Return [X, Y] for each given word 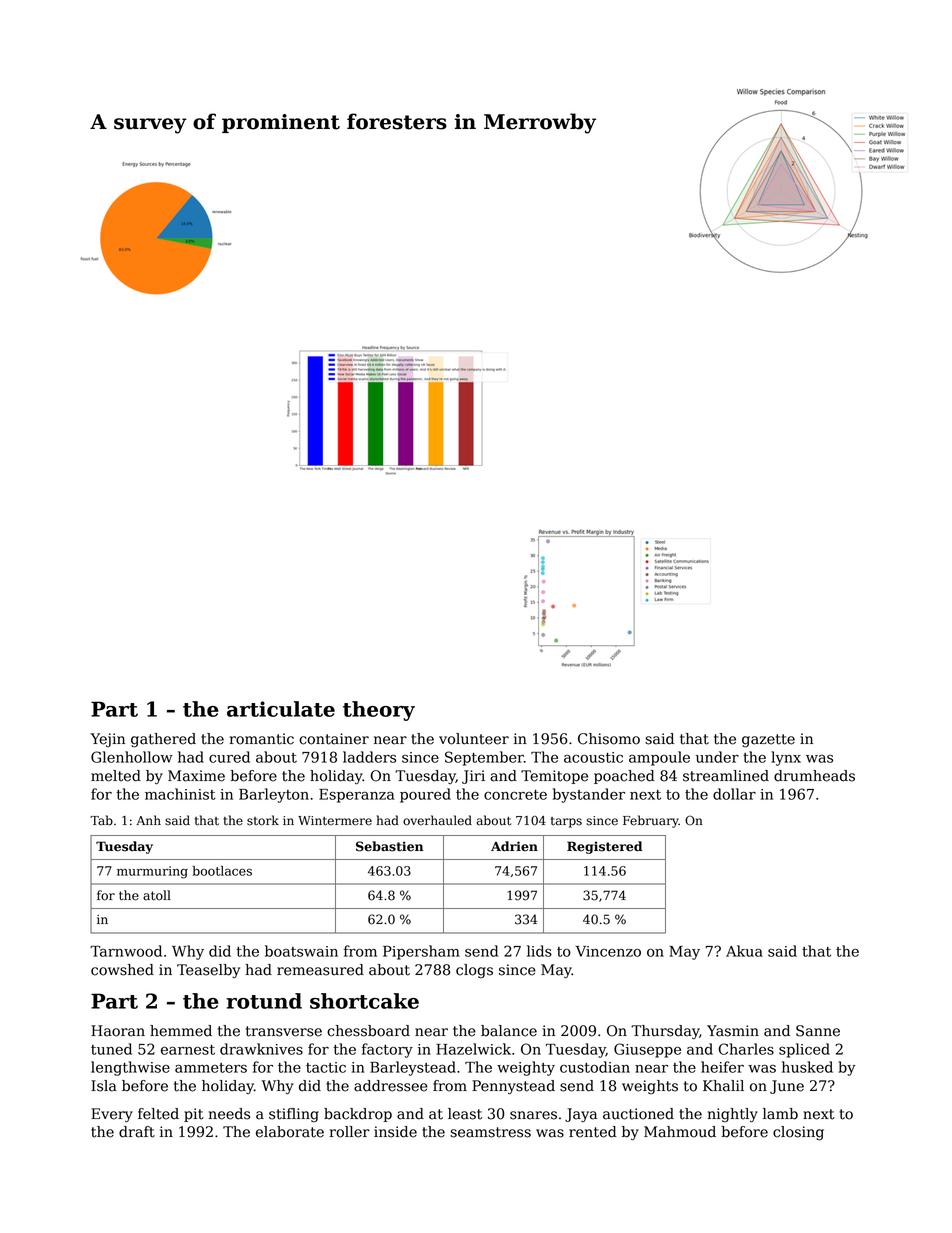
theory [379, 711]
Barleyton [274, 795]
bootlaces [222, 871]
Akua [744, 951]
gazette [768, 741]
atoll [157, 895]
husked [807, 1067]
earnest [188, 1050]
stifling [294, 1115]
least [465, 1114]
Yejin [107, 740]
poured [425, 795]
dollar [734, 794]
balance [509, 1031]
